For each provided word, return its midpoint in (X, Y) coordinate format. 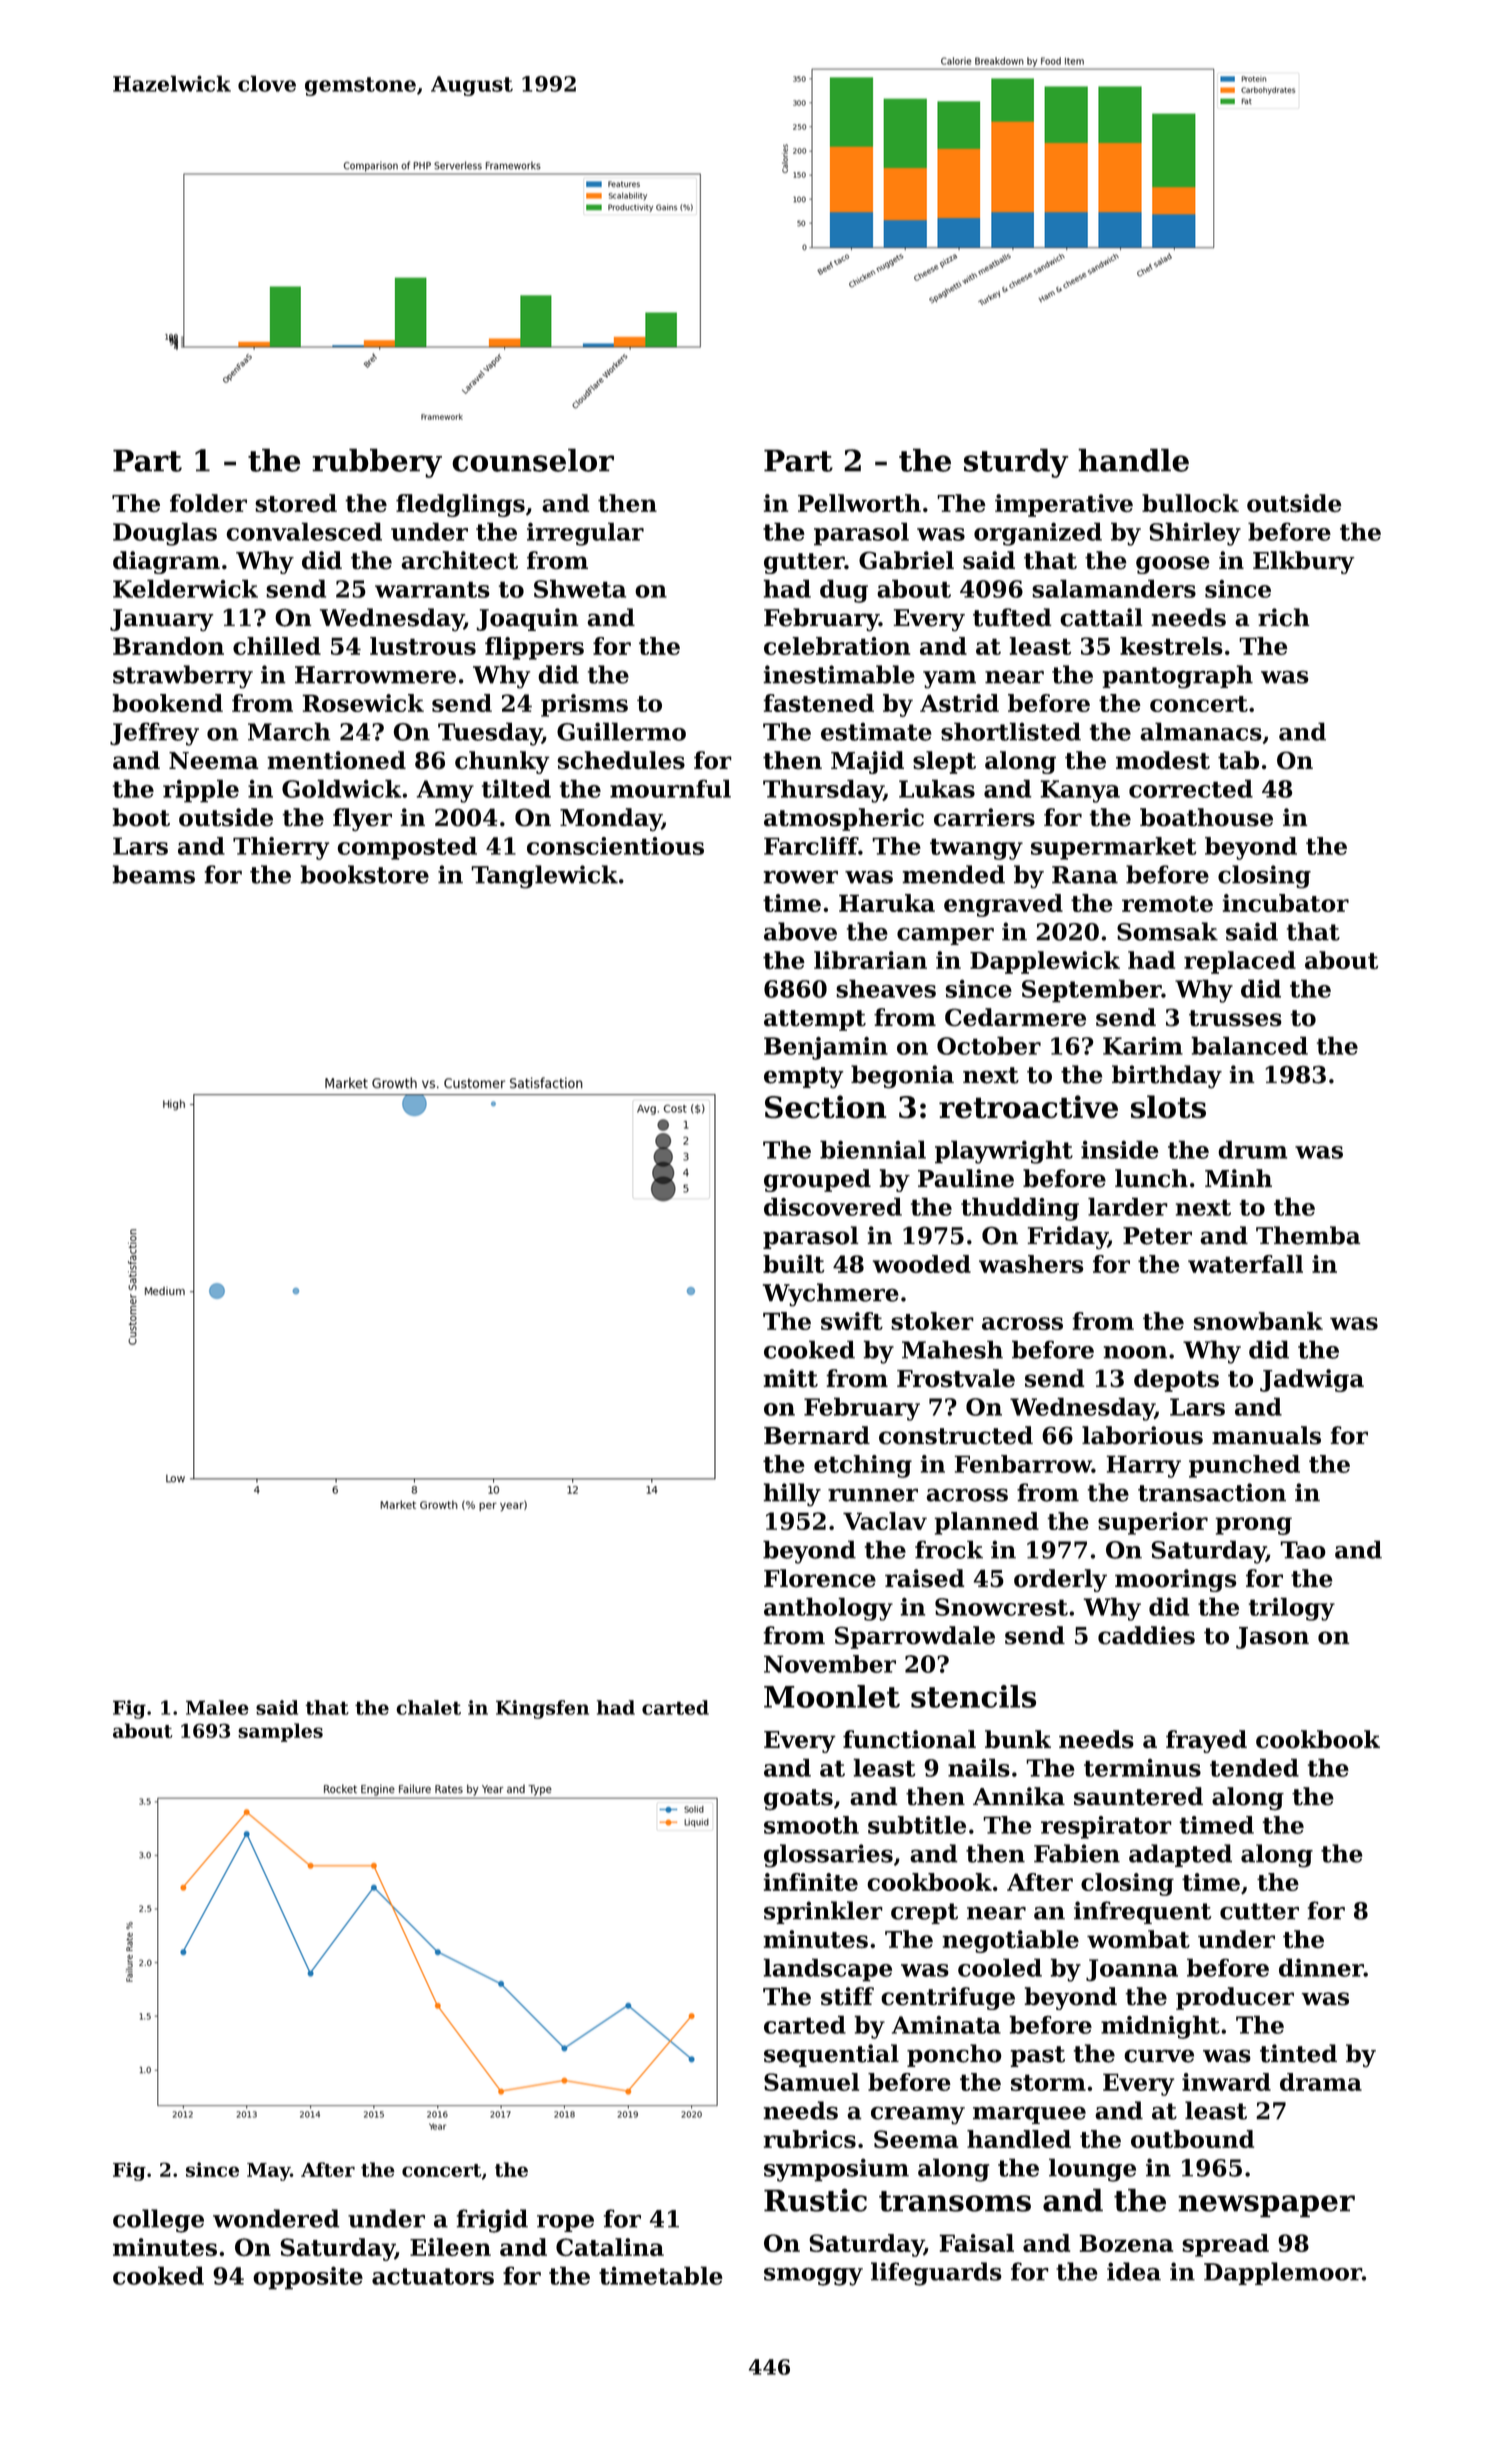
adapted (1180, 1855)
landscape (827, 1970)
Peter (1157, 1236)
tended (1254, 1767)
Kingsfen (542, 1709)
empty (804, 1078)
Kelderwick (185, 588)
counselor (533, 460)
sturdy (1016, 463)
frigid (492, 2221)
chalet (428, 1707)
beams (153, 874)
